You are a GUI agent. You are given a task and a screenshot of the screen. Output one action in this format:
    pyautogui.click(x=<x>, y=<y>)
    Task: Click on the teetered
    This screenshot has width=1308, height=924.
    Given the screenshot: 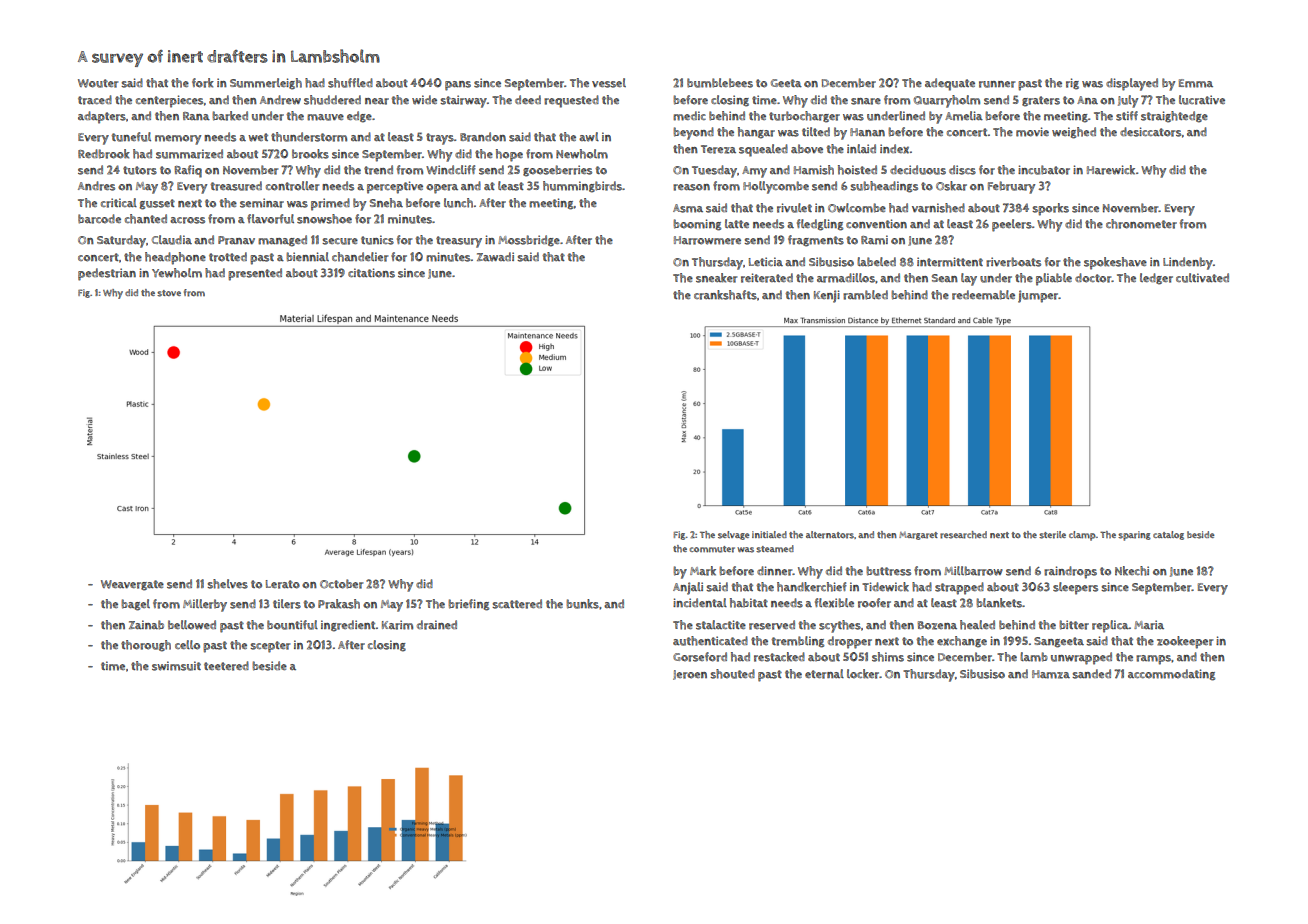 What is the action you would take?
    pyautogui.click(x=226, y=666)
